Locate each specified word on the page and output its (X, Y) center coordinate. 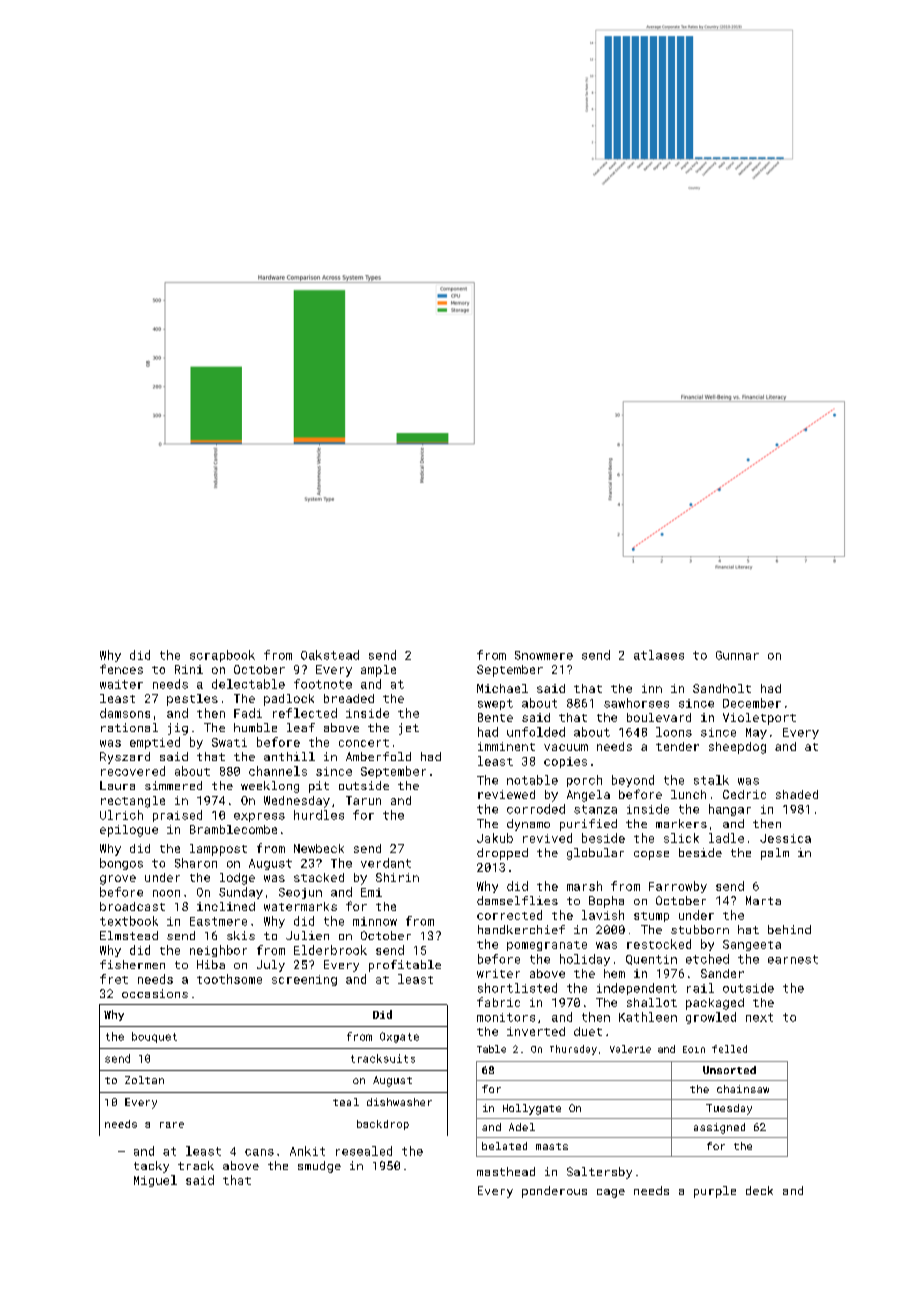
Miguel (155, 1181)
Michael (502, 688)
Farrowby (678, 887)
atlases (659, 655)
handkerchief (521, 929)
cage (611, 1193)
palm (775, 854)
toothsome (229, 979)
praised (177, 816)
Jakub (495, 838)
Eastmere (218, 921)
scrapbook (222, 656)
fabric (498, 1002)
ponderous (554, 1192)
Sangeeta (752, 945)
